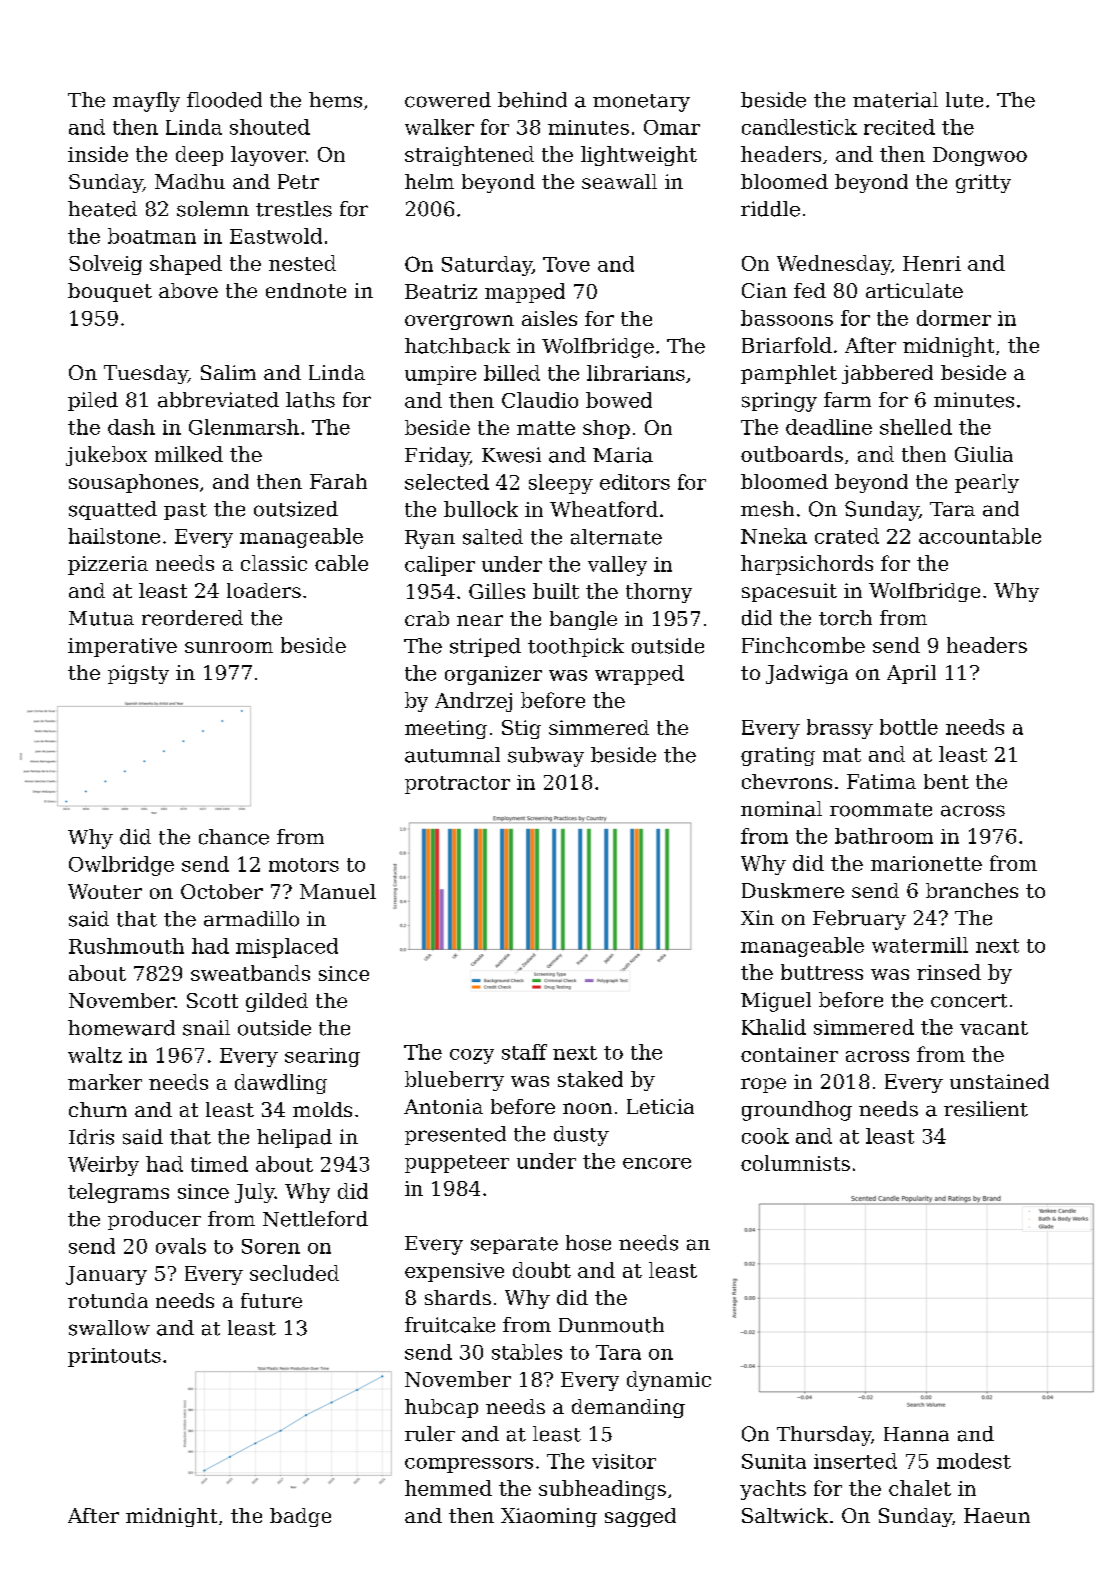 This screenshot has width=1118, height=1582. What do you see at coordinates (793, 890) in the screenshot?
I see `Duskmere` at bounding box center [793, 890].
